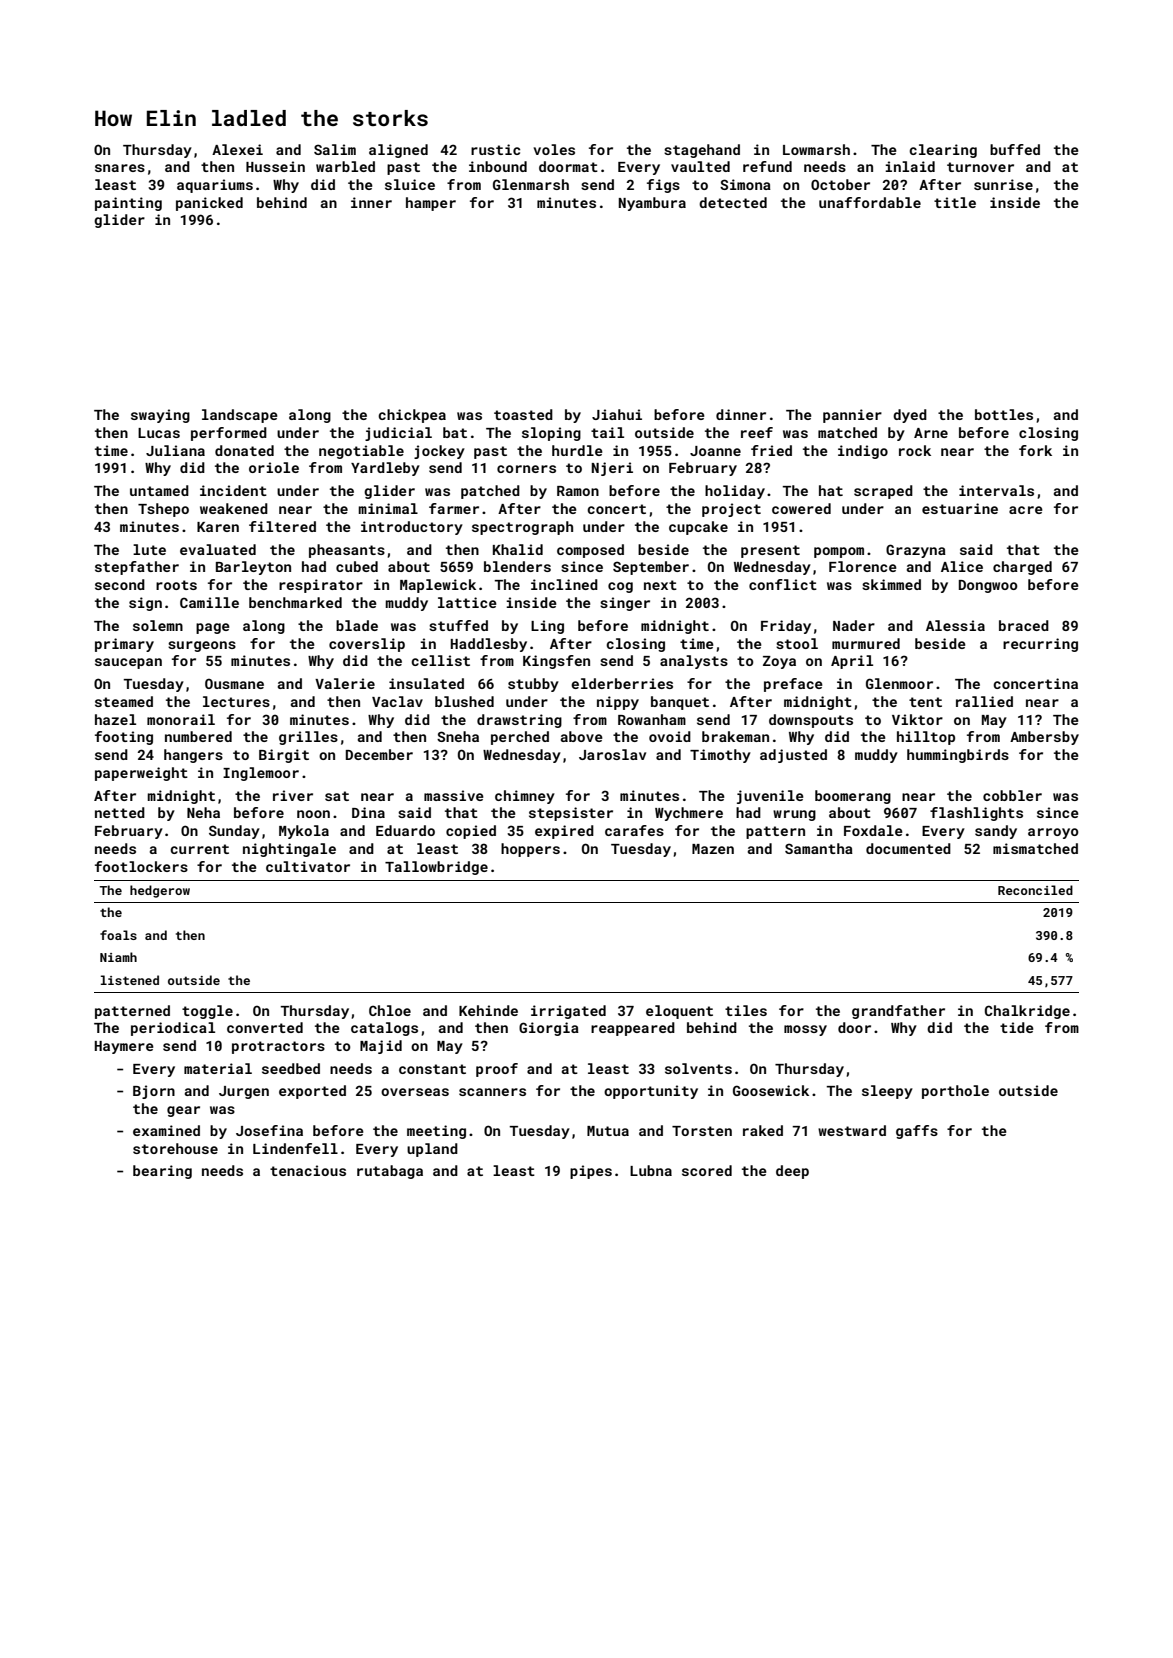 The height and width of the document is (1658, 1173). What do you see at coordinates (1015, 149) in the document?
I see `buffed` at bounding box center [1015, 149].
